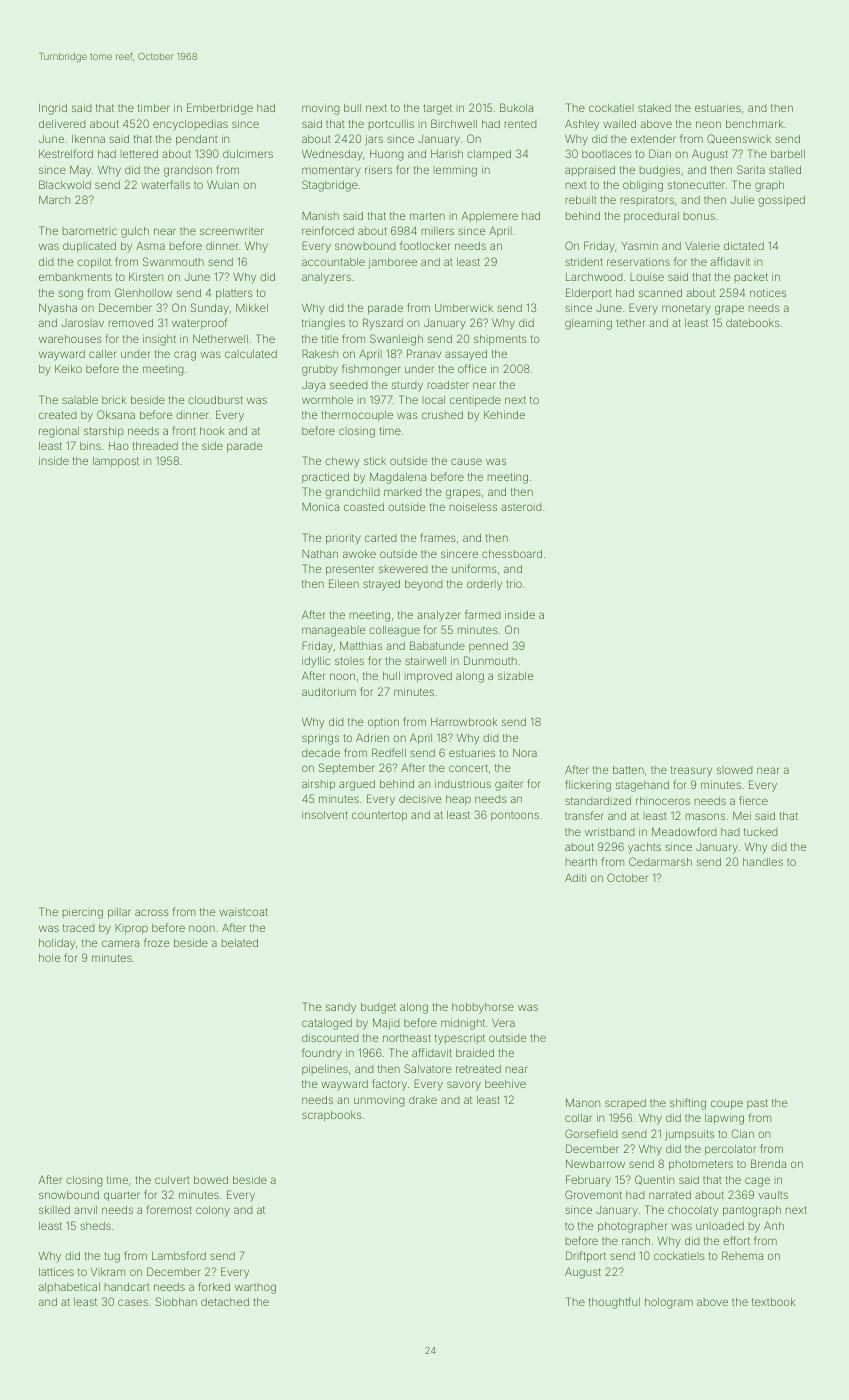 This screenshot has height=1400, width=849. What do you see at coordinates (378, 170) in the screenshot?
I see `risers` at bounding box center [378, 170].
